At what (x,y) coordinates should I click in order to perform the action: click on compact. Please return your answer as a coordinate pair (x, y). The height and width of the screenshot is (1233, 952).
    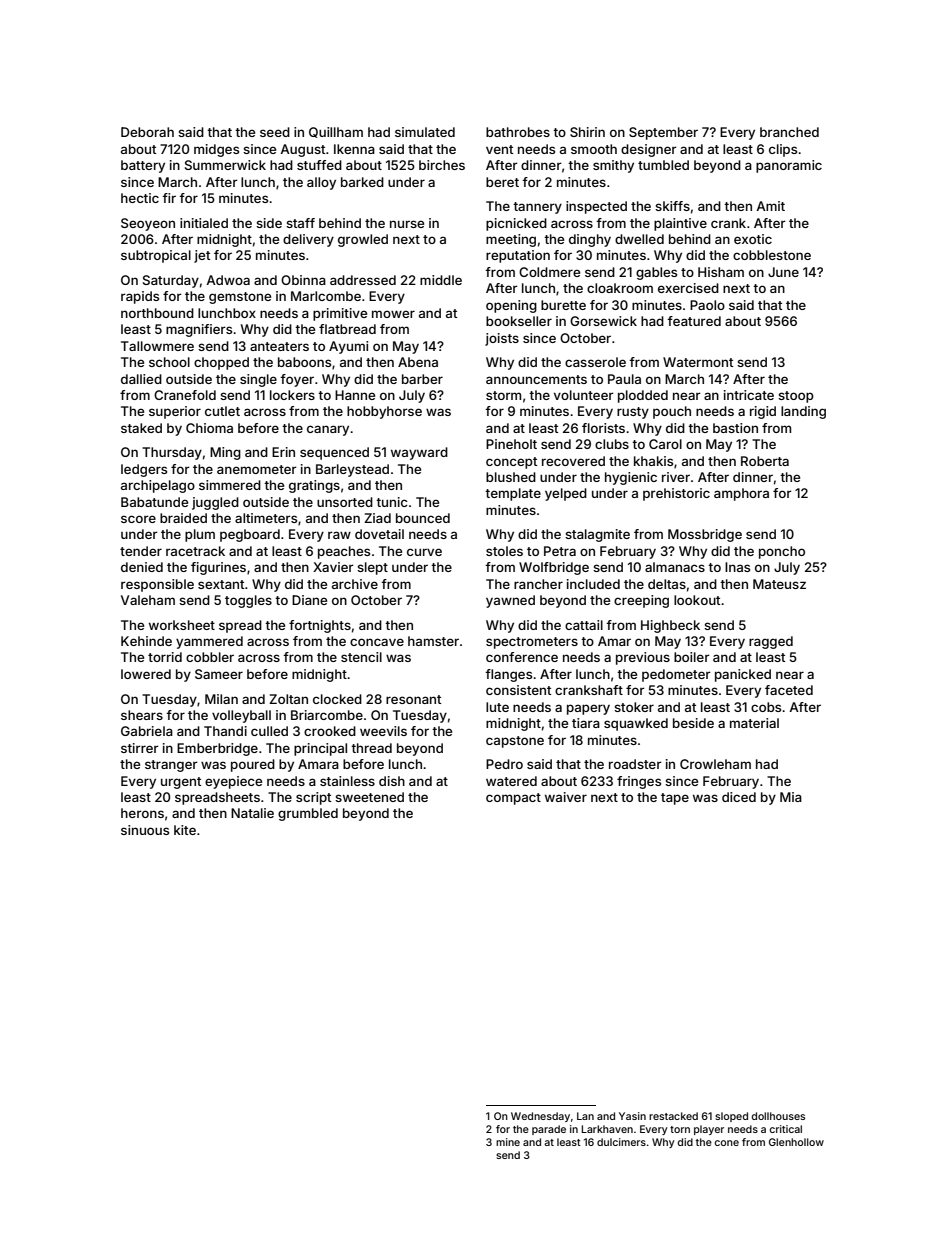
    Looking at the image, I should click on (513, 799).
